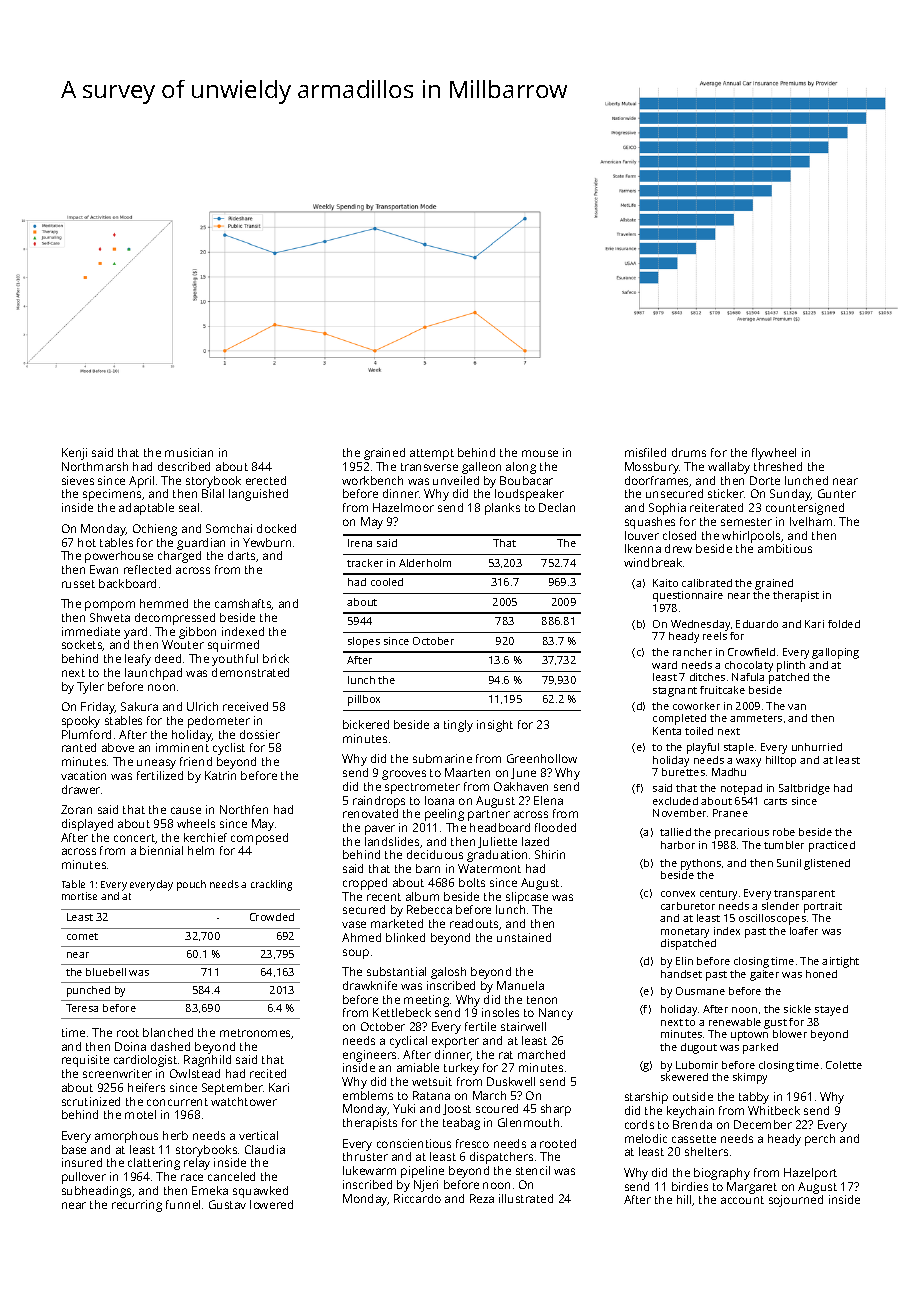 This page has height=1308, width=924. Describe the element at coordinates (403, 507) in the page. I see `Hazelmoor` at that location.
